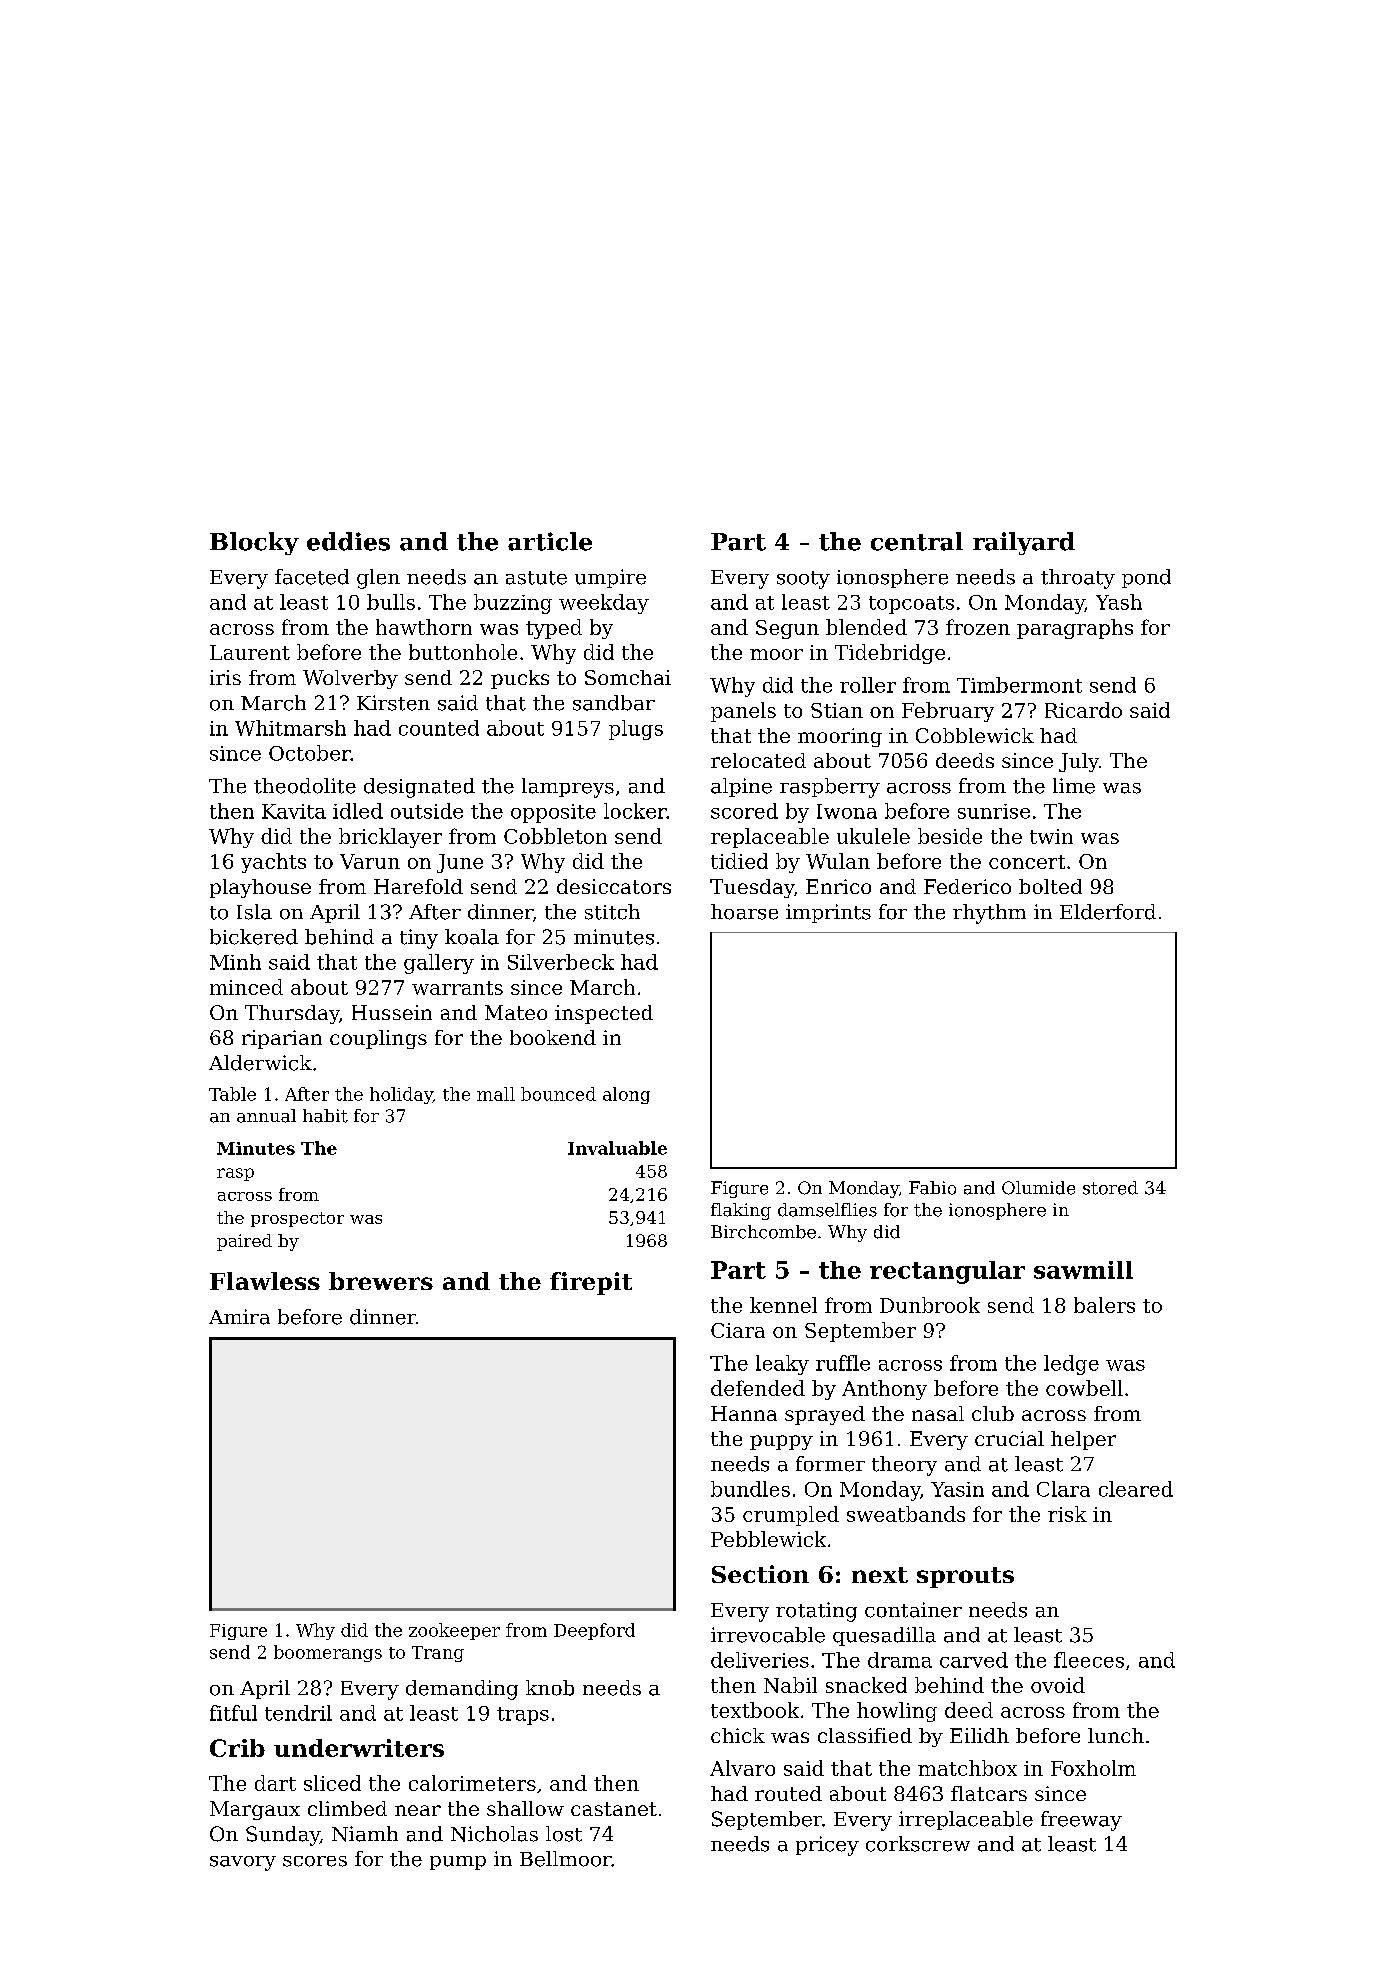  I want to click on article, so click(550, 541).
